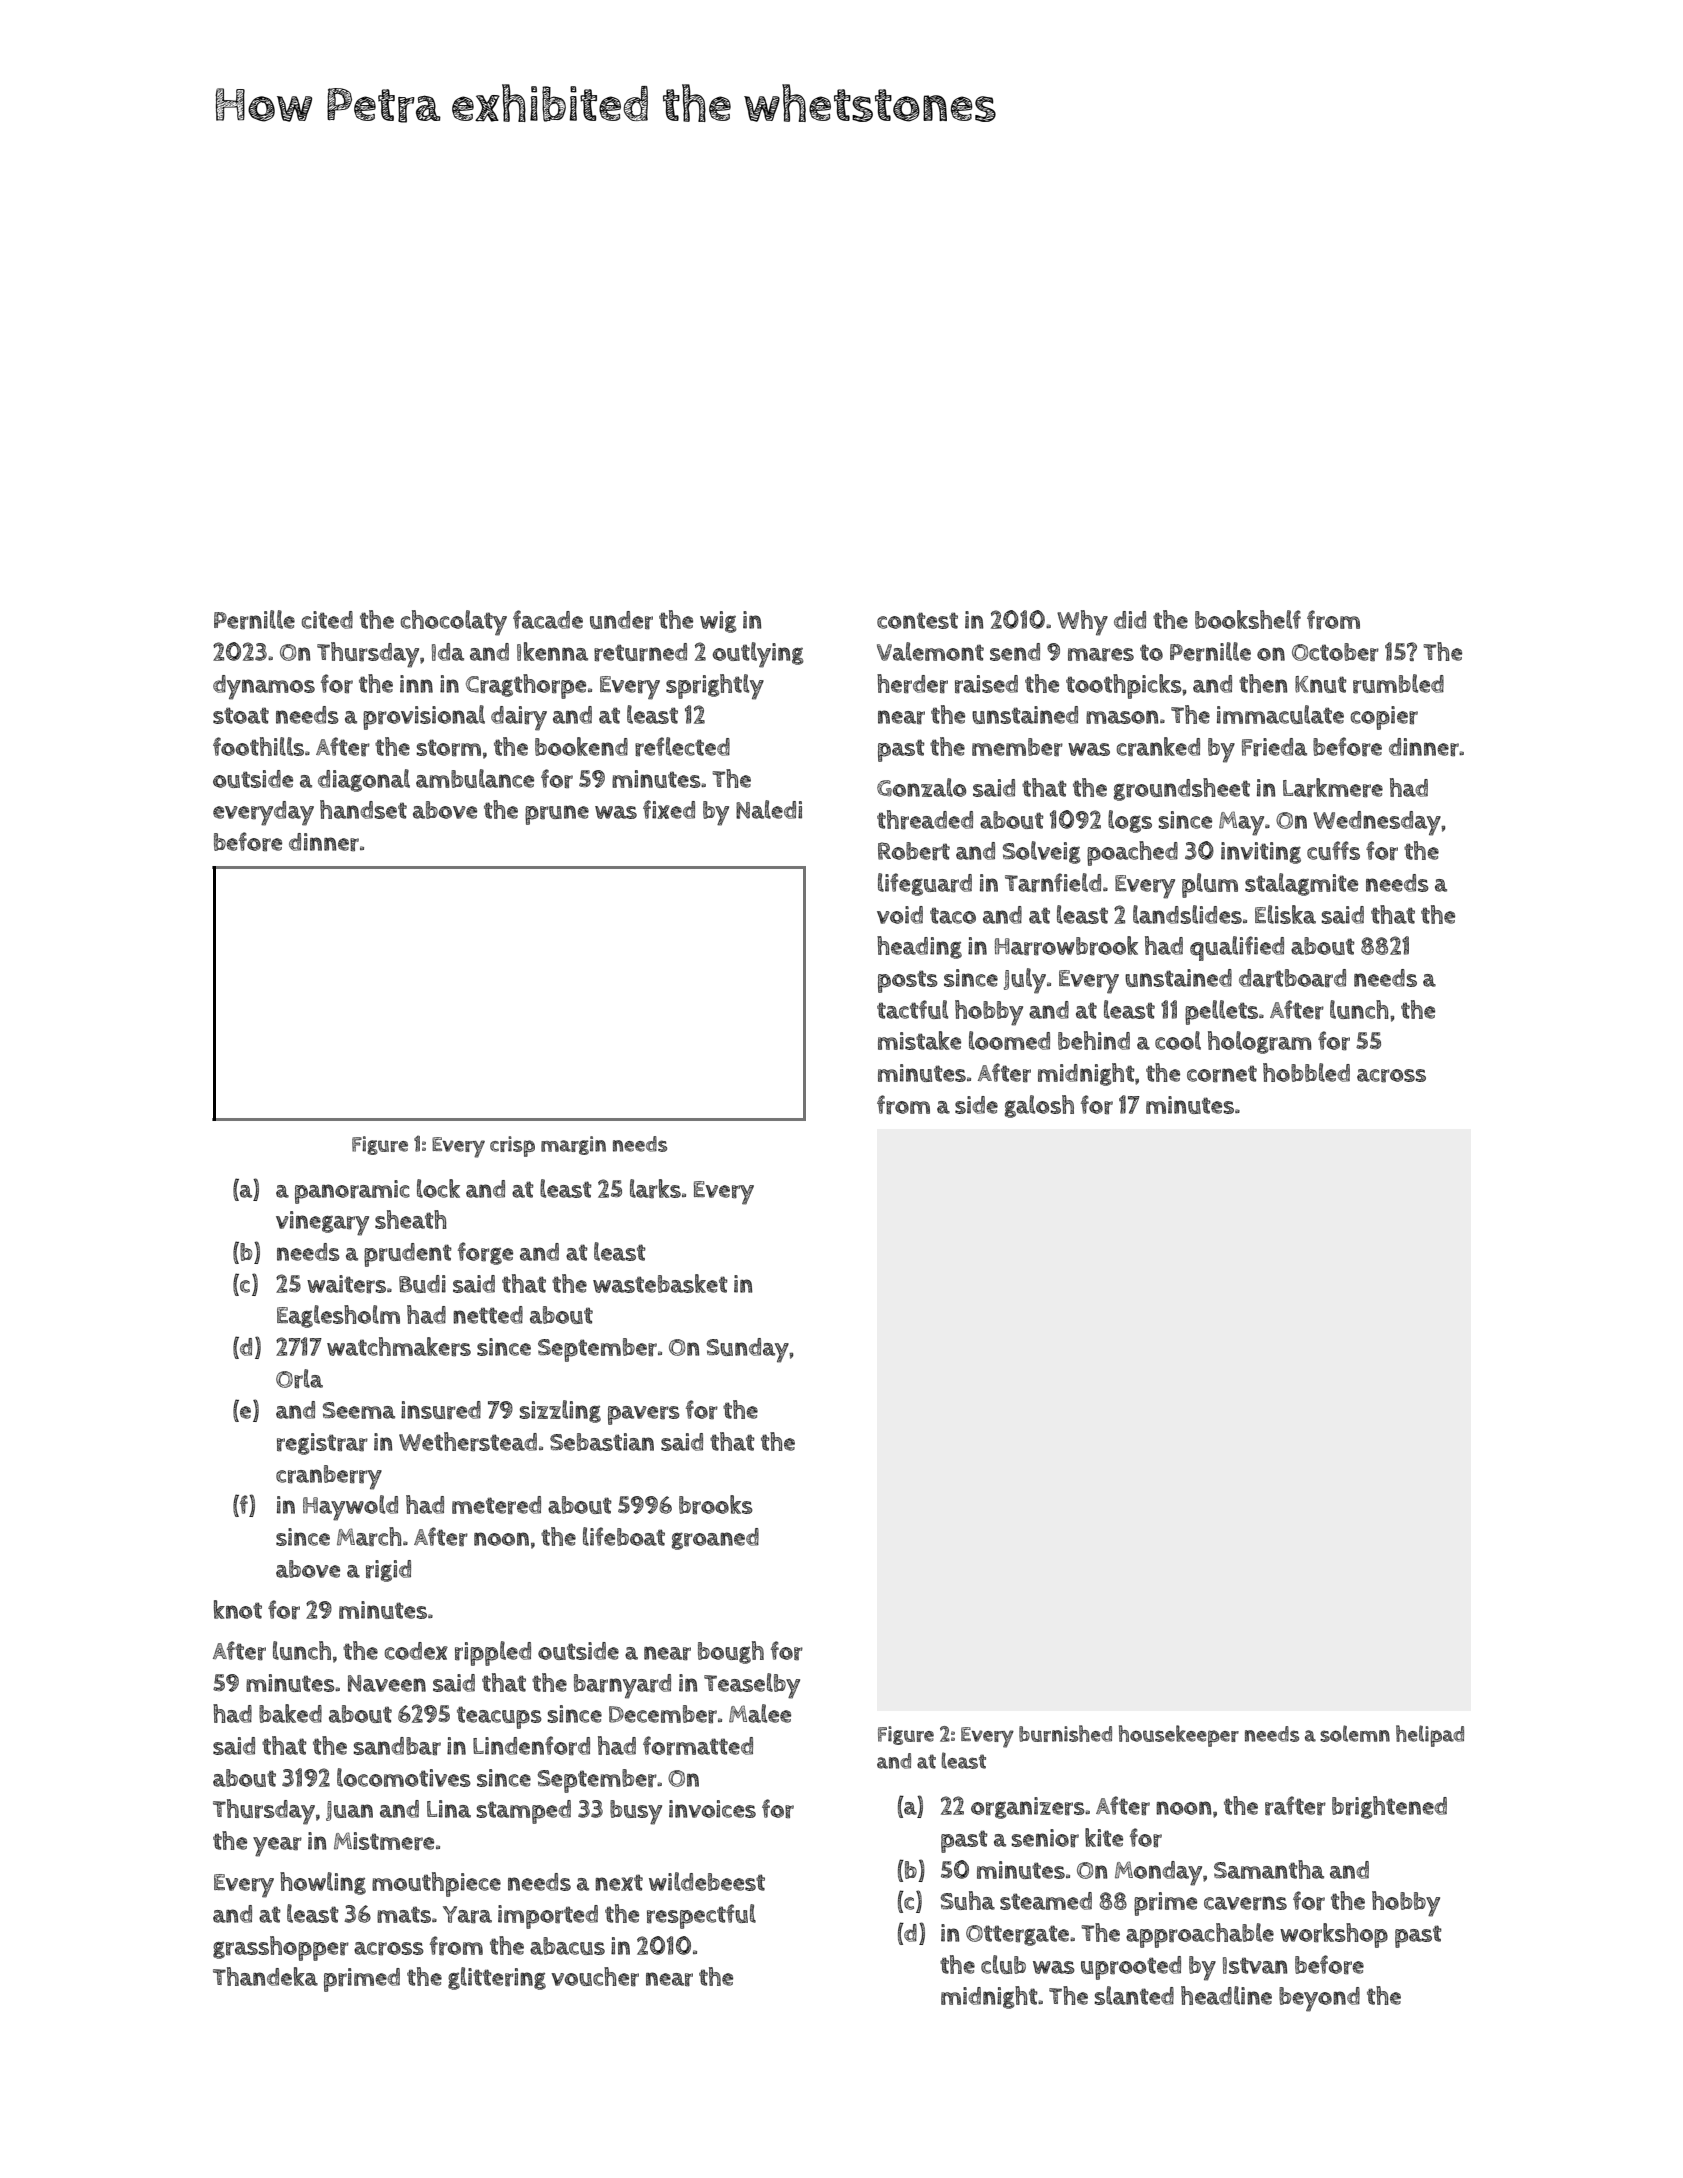 The height and width of the image is (2178, 1683). What do you see at coordinates (1333, 787) in the image?
I see `Larkmere` at bounding box center [1333, 787].
